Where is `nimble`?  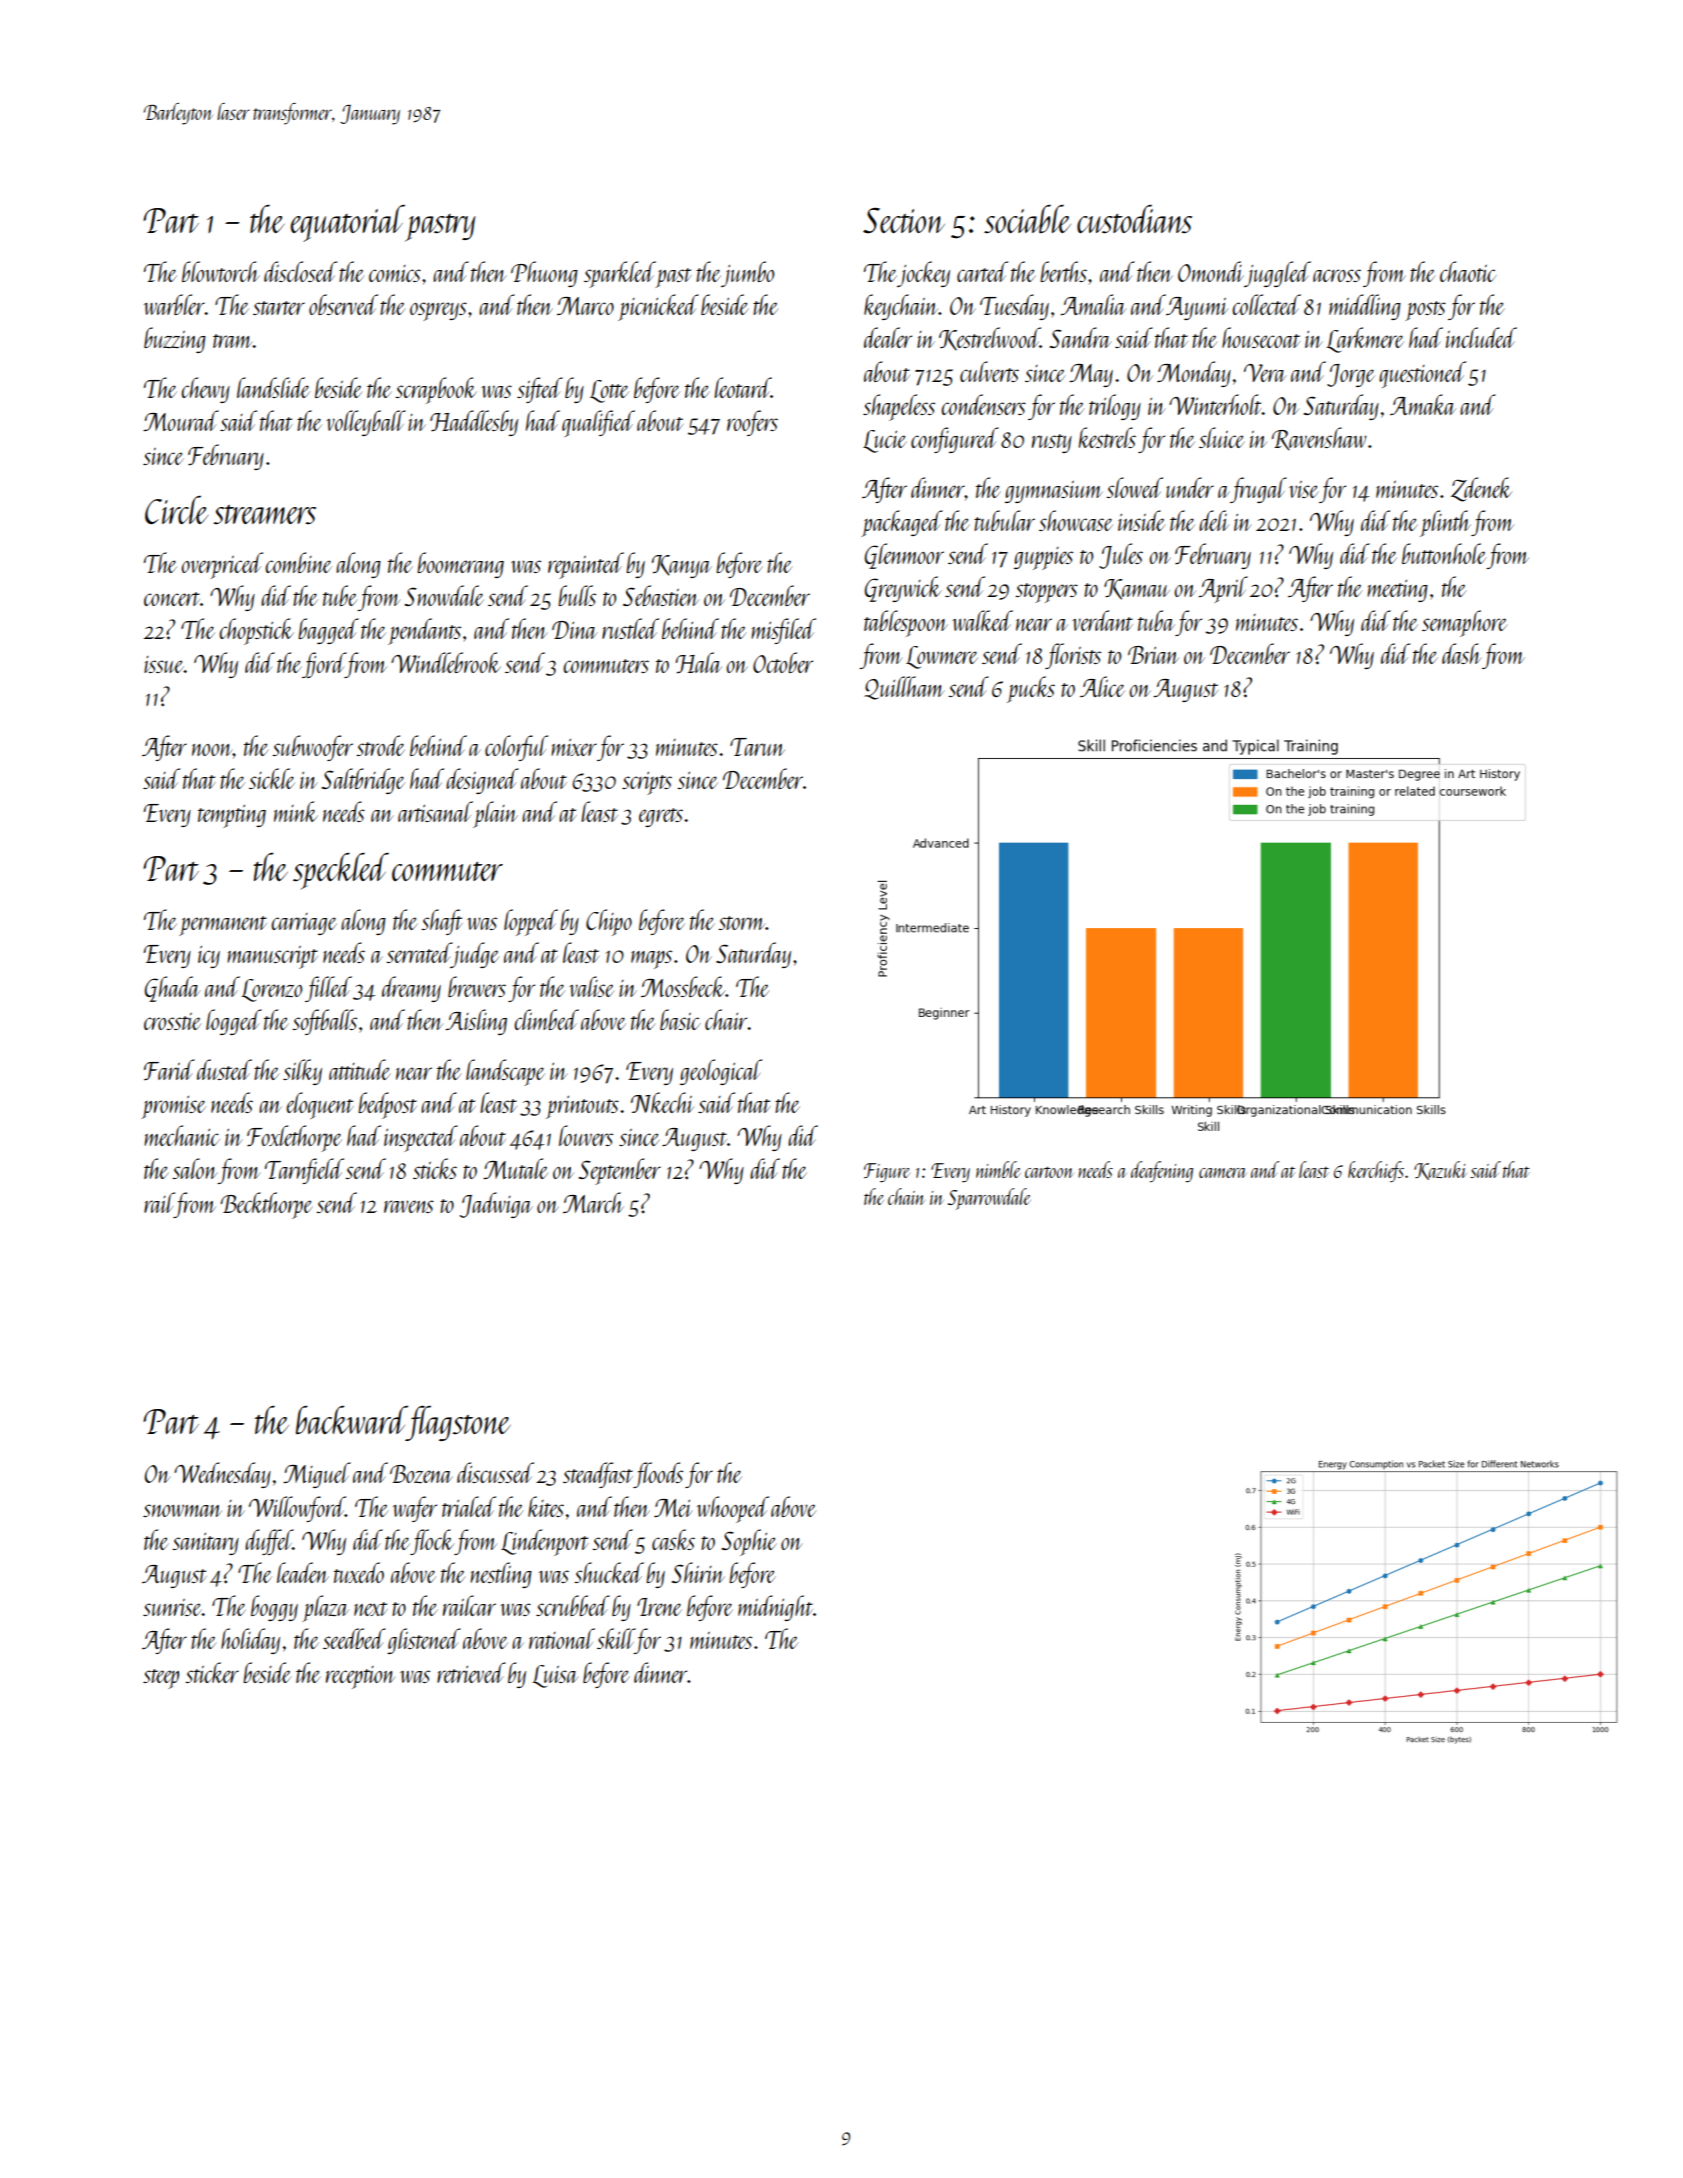 nimble is located at coordinates (998, 1169).
